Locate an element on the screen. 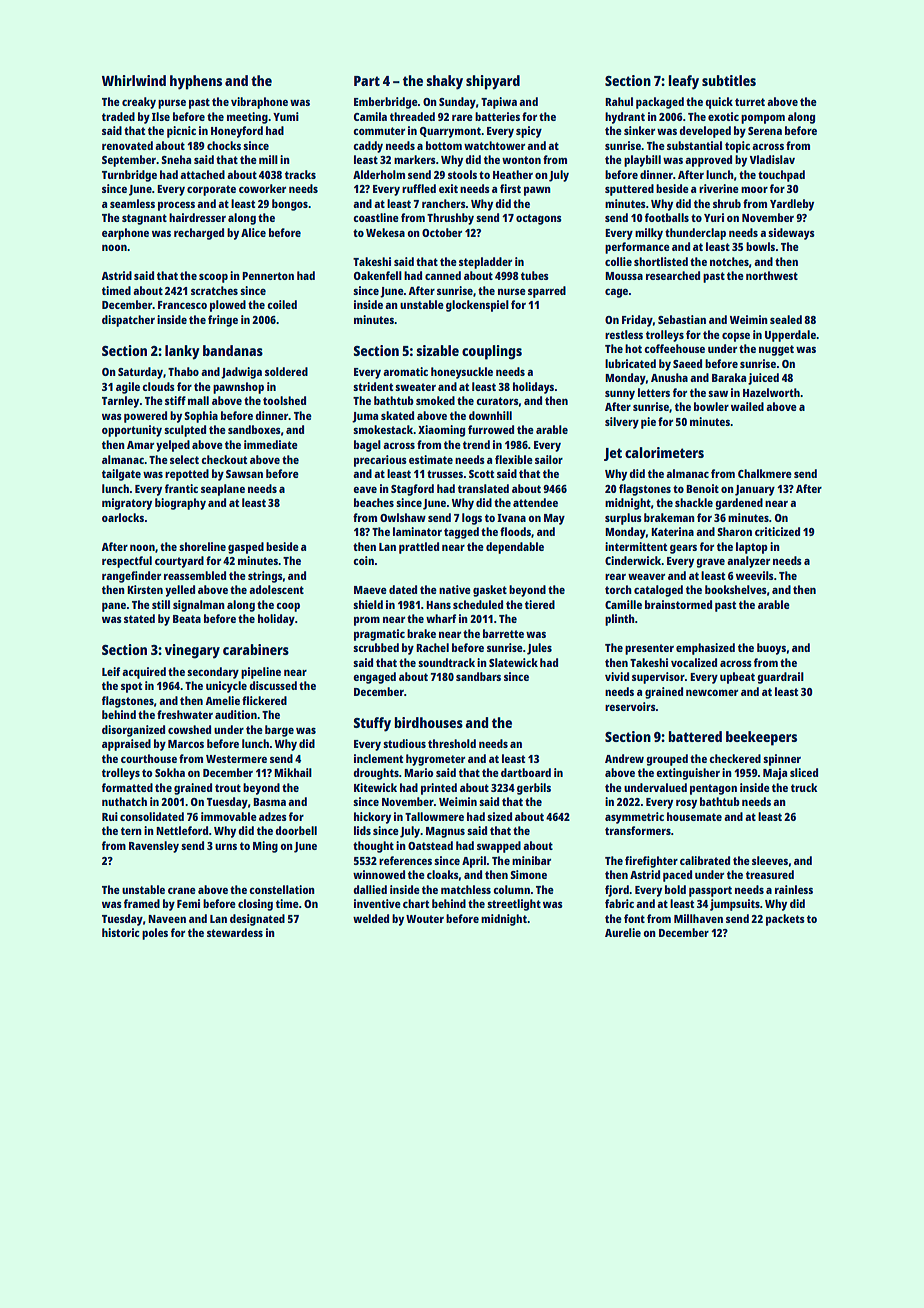 This screenshot has width=924, height=1308. leafy is located at coordinates (683, 82).
